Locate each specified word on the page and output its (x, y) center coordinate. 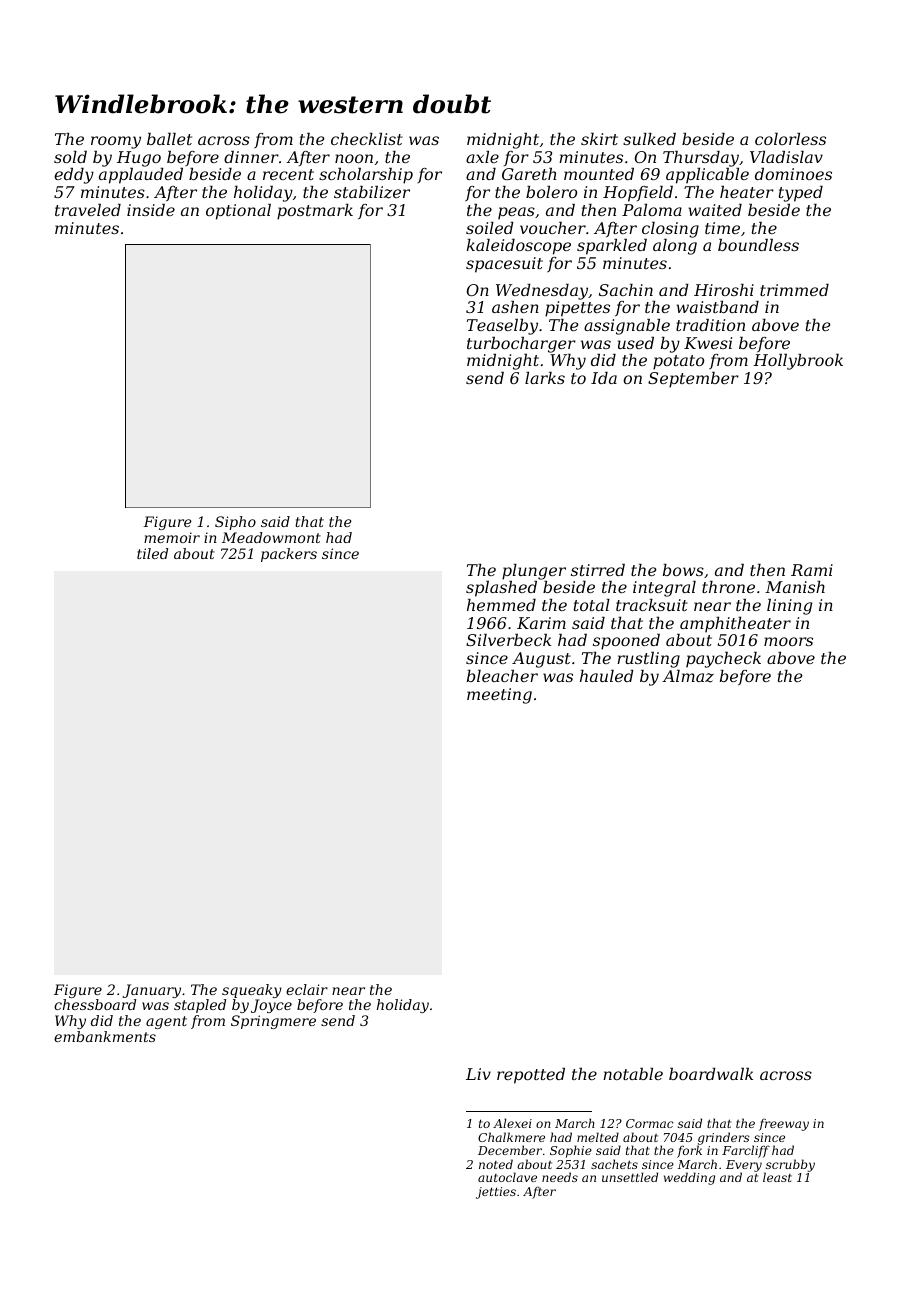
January (152, 991)
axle (482, 157)
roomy (116, 142)
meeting (499, 696)
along (675, 247)
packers (289, 555)
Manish (795, 587)
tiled (152, 553)
